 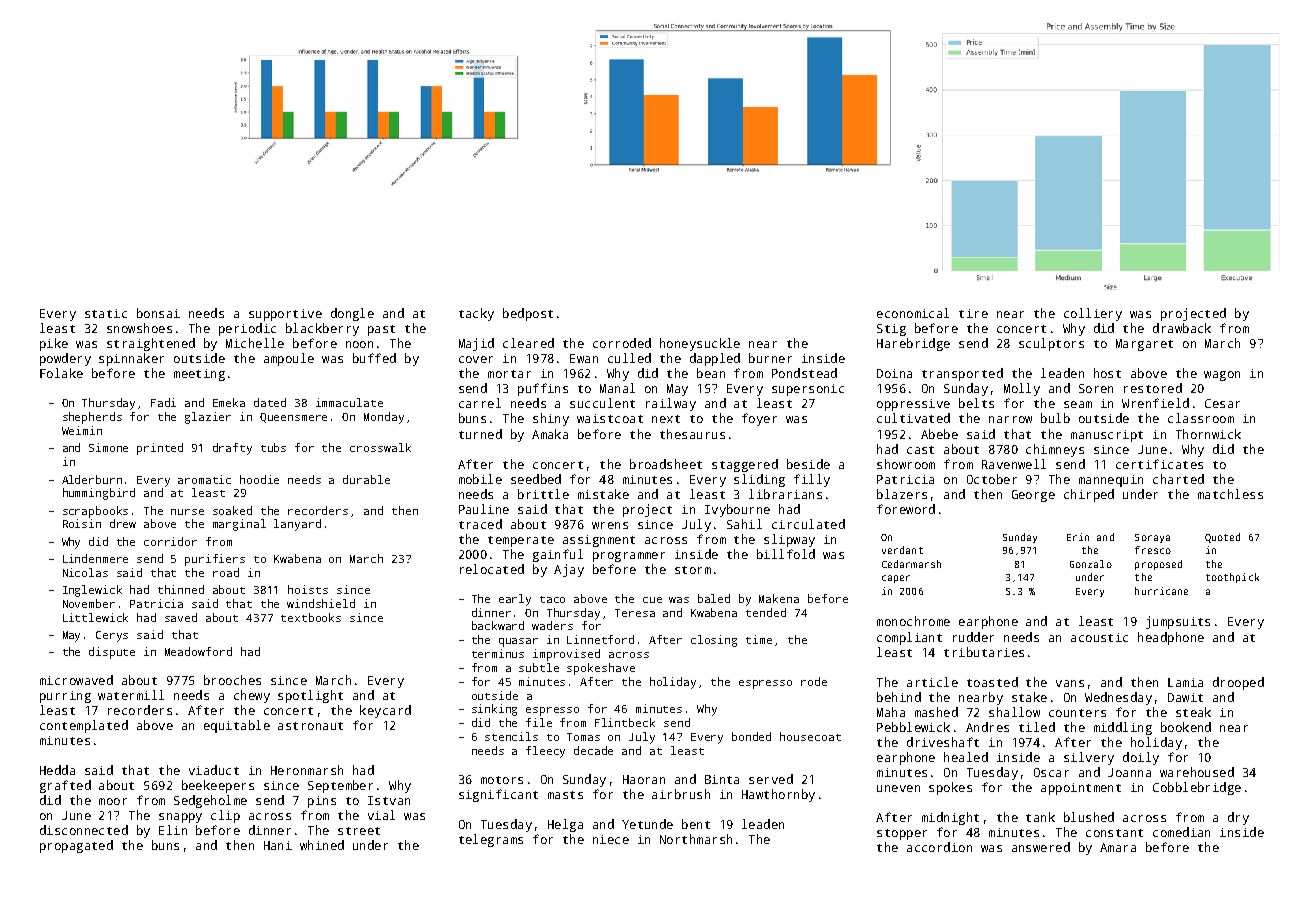 What do you see at coordinates (374, 358) in the screenshot?
I see `buffed` at bounding box center [374, 358].
